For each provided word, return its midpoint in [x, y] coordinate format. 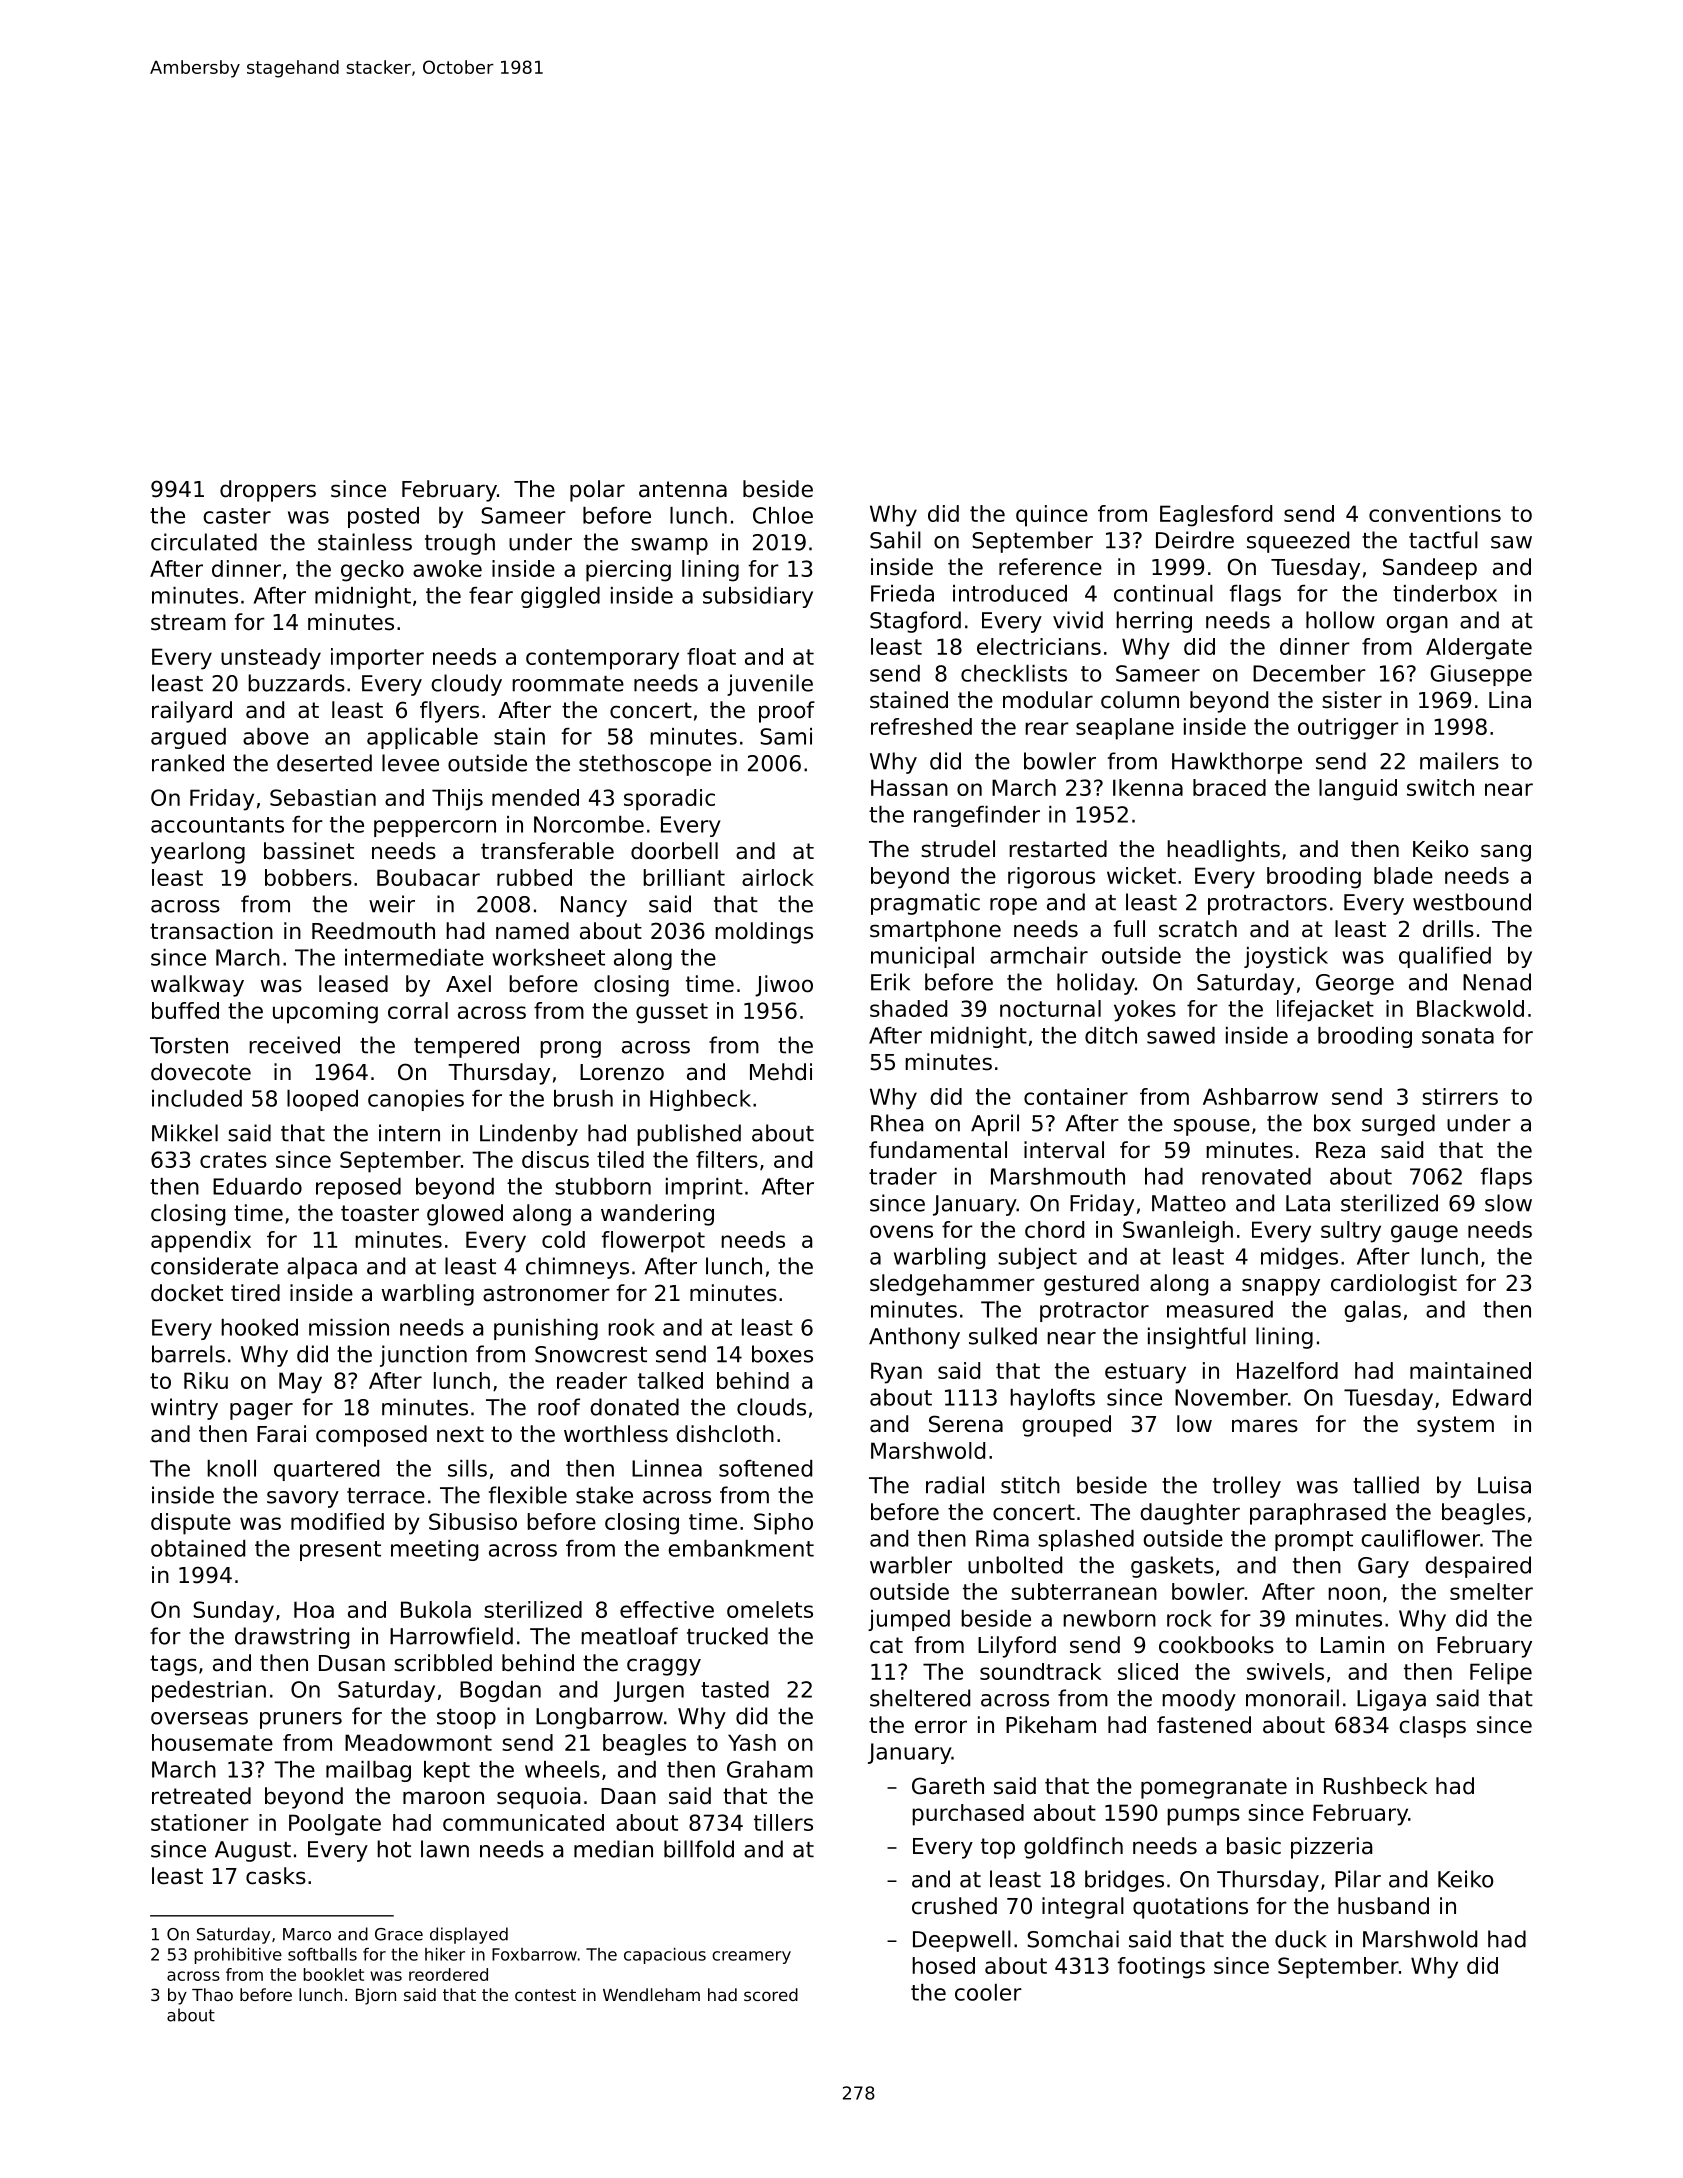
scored [771, 1994]
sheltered [920, 1698]
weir [392, 904]
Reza [1340, 1150]
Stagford [915, 622]
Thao [212, 1994]
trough [460, 544]
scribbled [443, 1663]
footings [1161, 1968]
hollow [1340, 620]
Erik [890, 982]
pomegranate [1214, 1788]
